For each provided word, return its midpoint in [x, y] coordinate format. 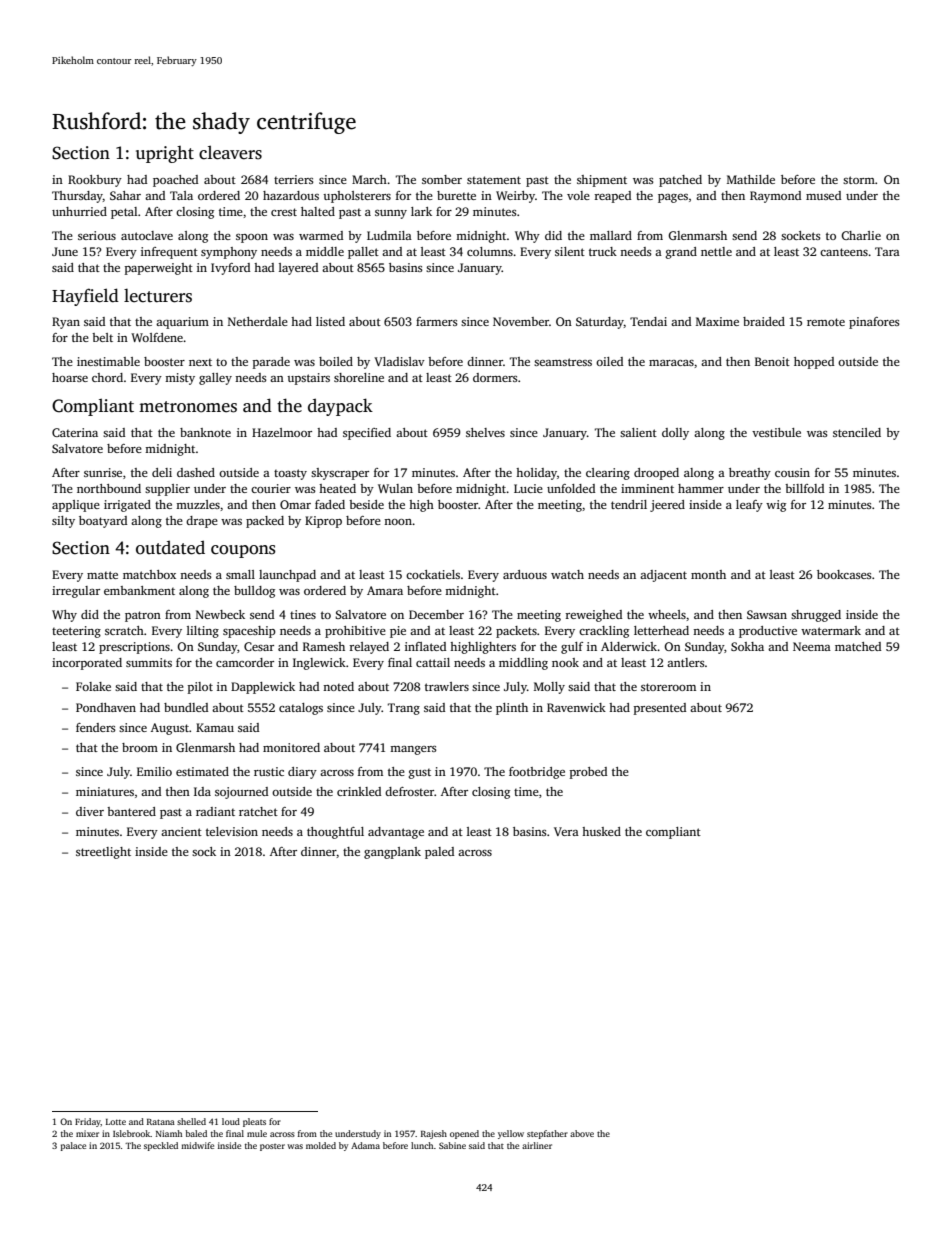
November [521, 321]
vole [578, 195]
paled [439, 853]
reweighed [593, 616]
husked [601, 831]
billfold [804, 488]
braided [764, 321]
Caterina [75, 432]
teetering [76, 632]
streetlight [103, 853]
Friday [88, 1122]
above [582, 1133]
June [65, 251]
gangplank [392, 853]
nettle [716, 251]
